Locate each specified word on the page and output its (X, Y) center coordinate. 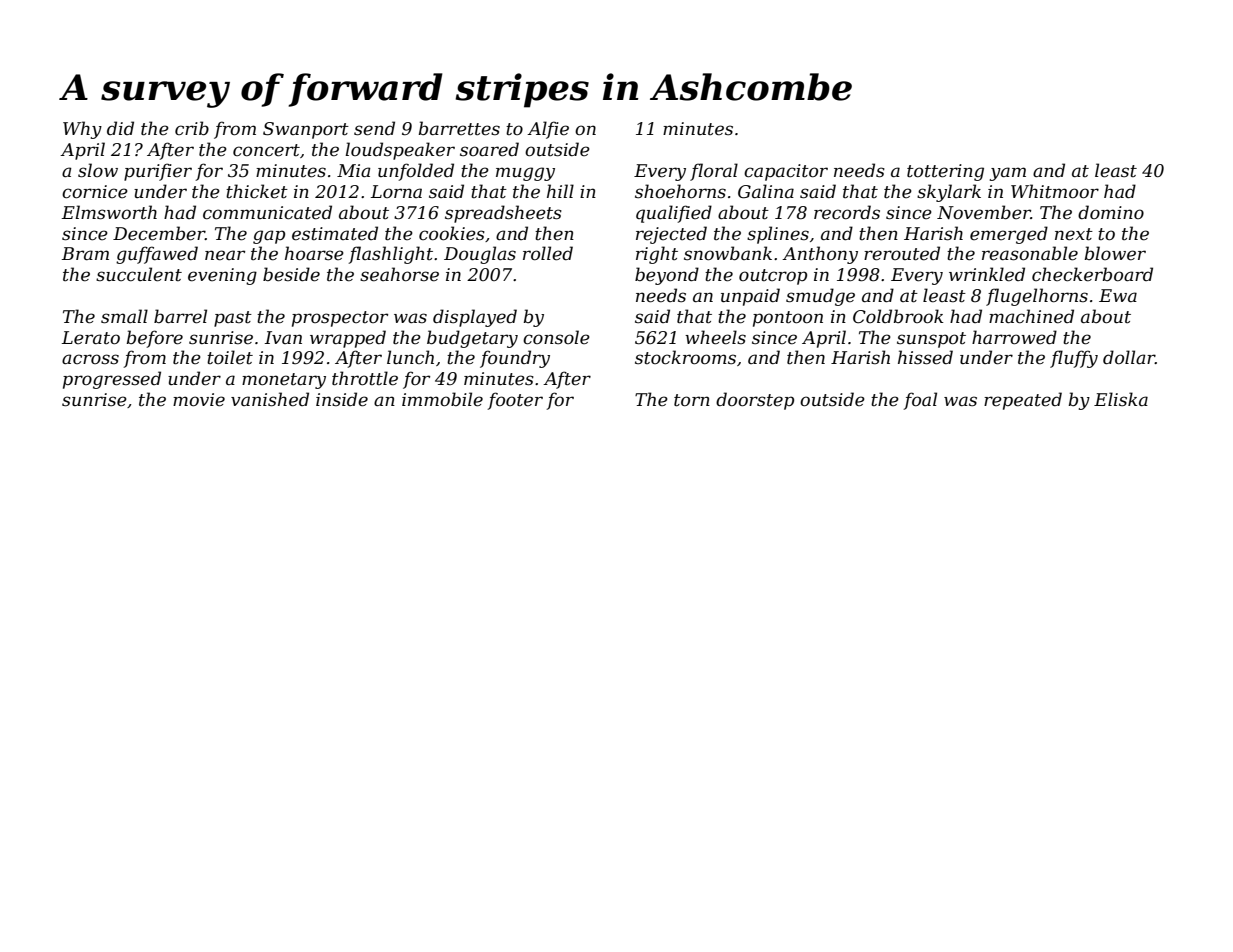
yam (1008, 174)
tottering (945, 172)
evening (222, 276)
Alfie (548, 130)
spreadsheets (503, 214)
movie (199, 400)
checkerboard (1092, 274)
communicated (267, 212)
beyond (667, 276)
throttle (365, 378)
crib (192, 128)
